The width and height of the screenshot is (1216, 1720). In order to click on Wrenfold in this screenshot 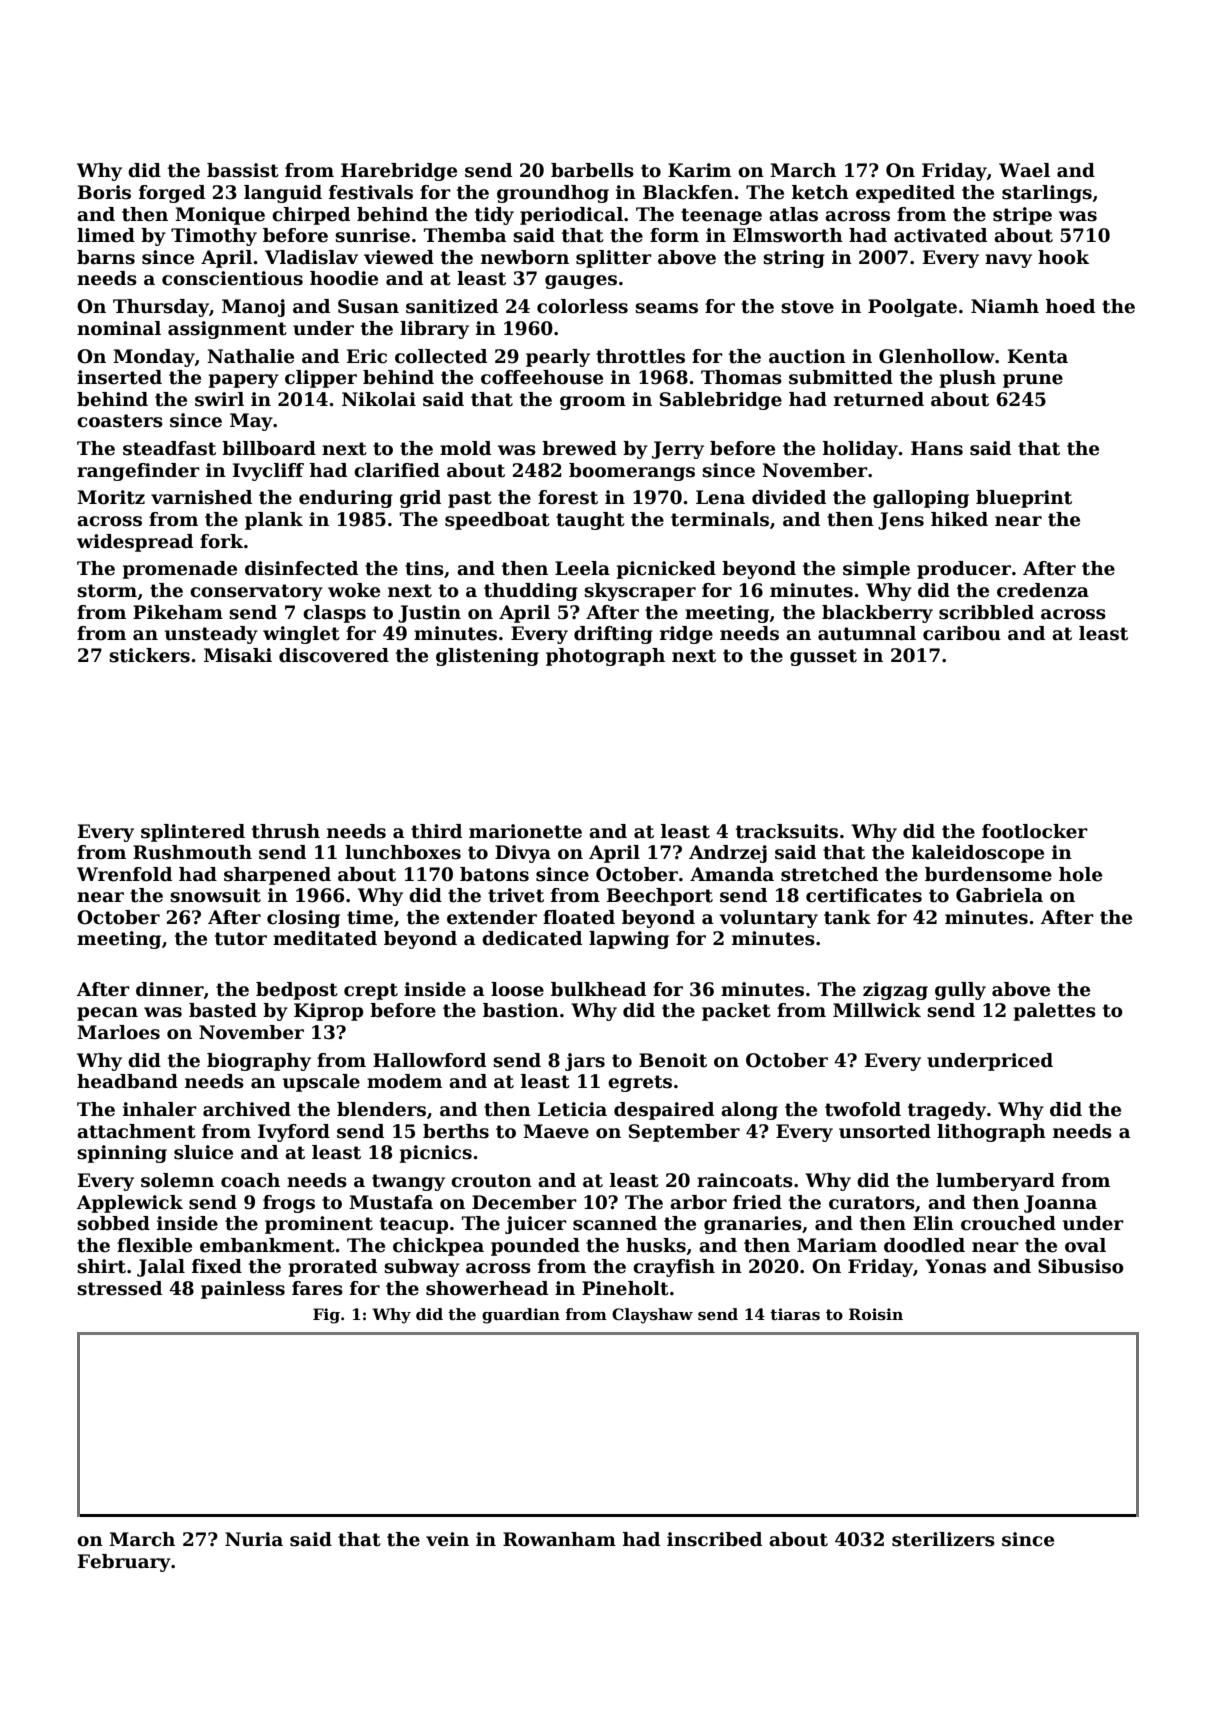, I will do `click(124, 874)`.
